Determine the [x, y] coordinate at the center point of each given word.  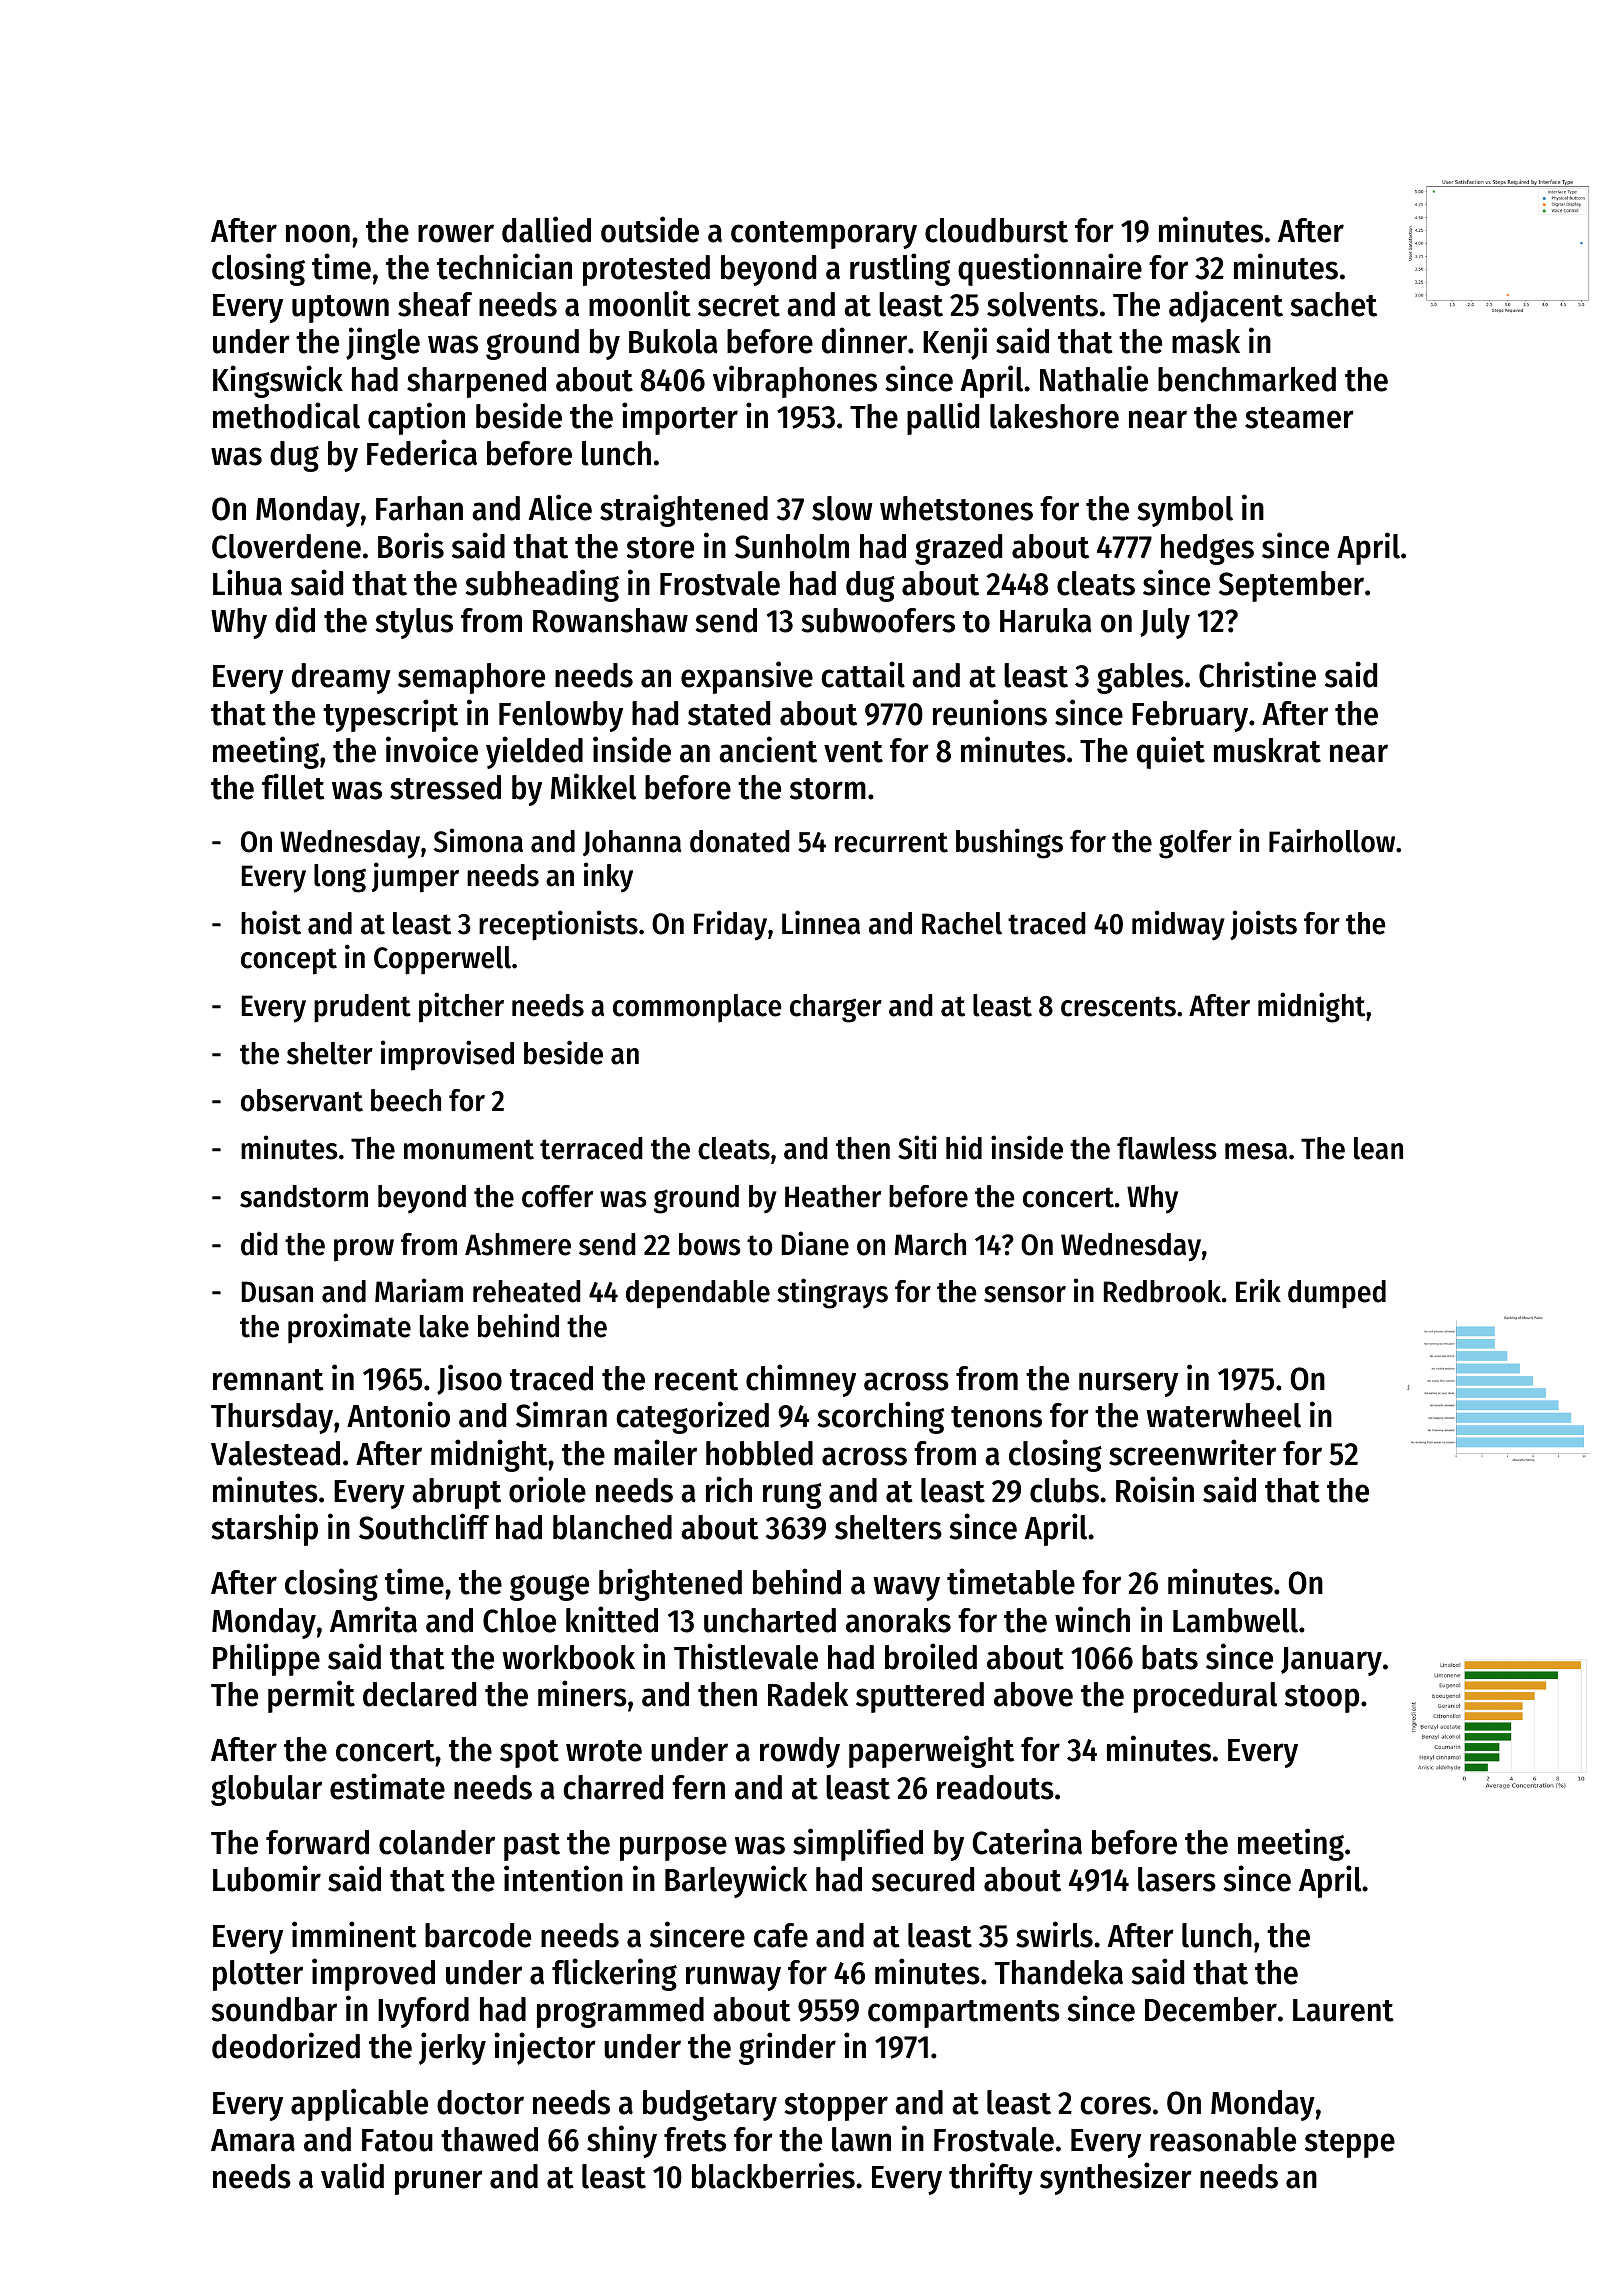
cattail [863, 674]
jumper [415, 877]
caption [416, 418]
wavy [907, 1588]
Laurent [1343, 2010]
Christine [1257, 674]
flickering [614, 1974]
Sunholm [792, 546]
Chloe [519, 1620]
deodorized [286, 2045]
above [1033, 1694]
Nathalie [1094, 378]
